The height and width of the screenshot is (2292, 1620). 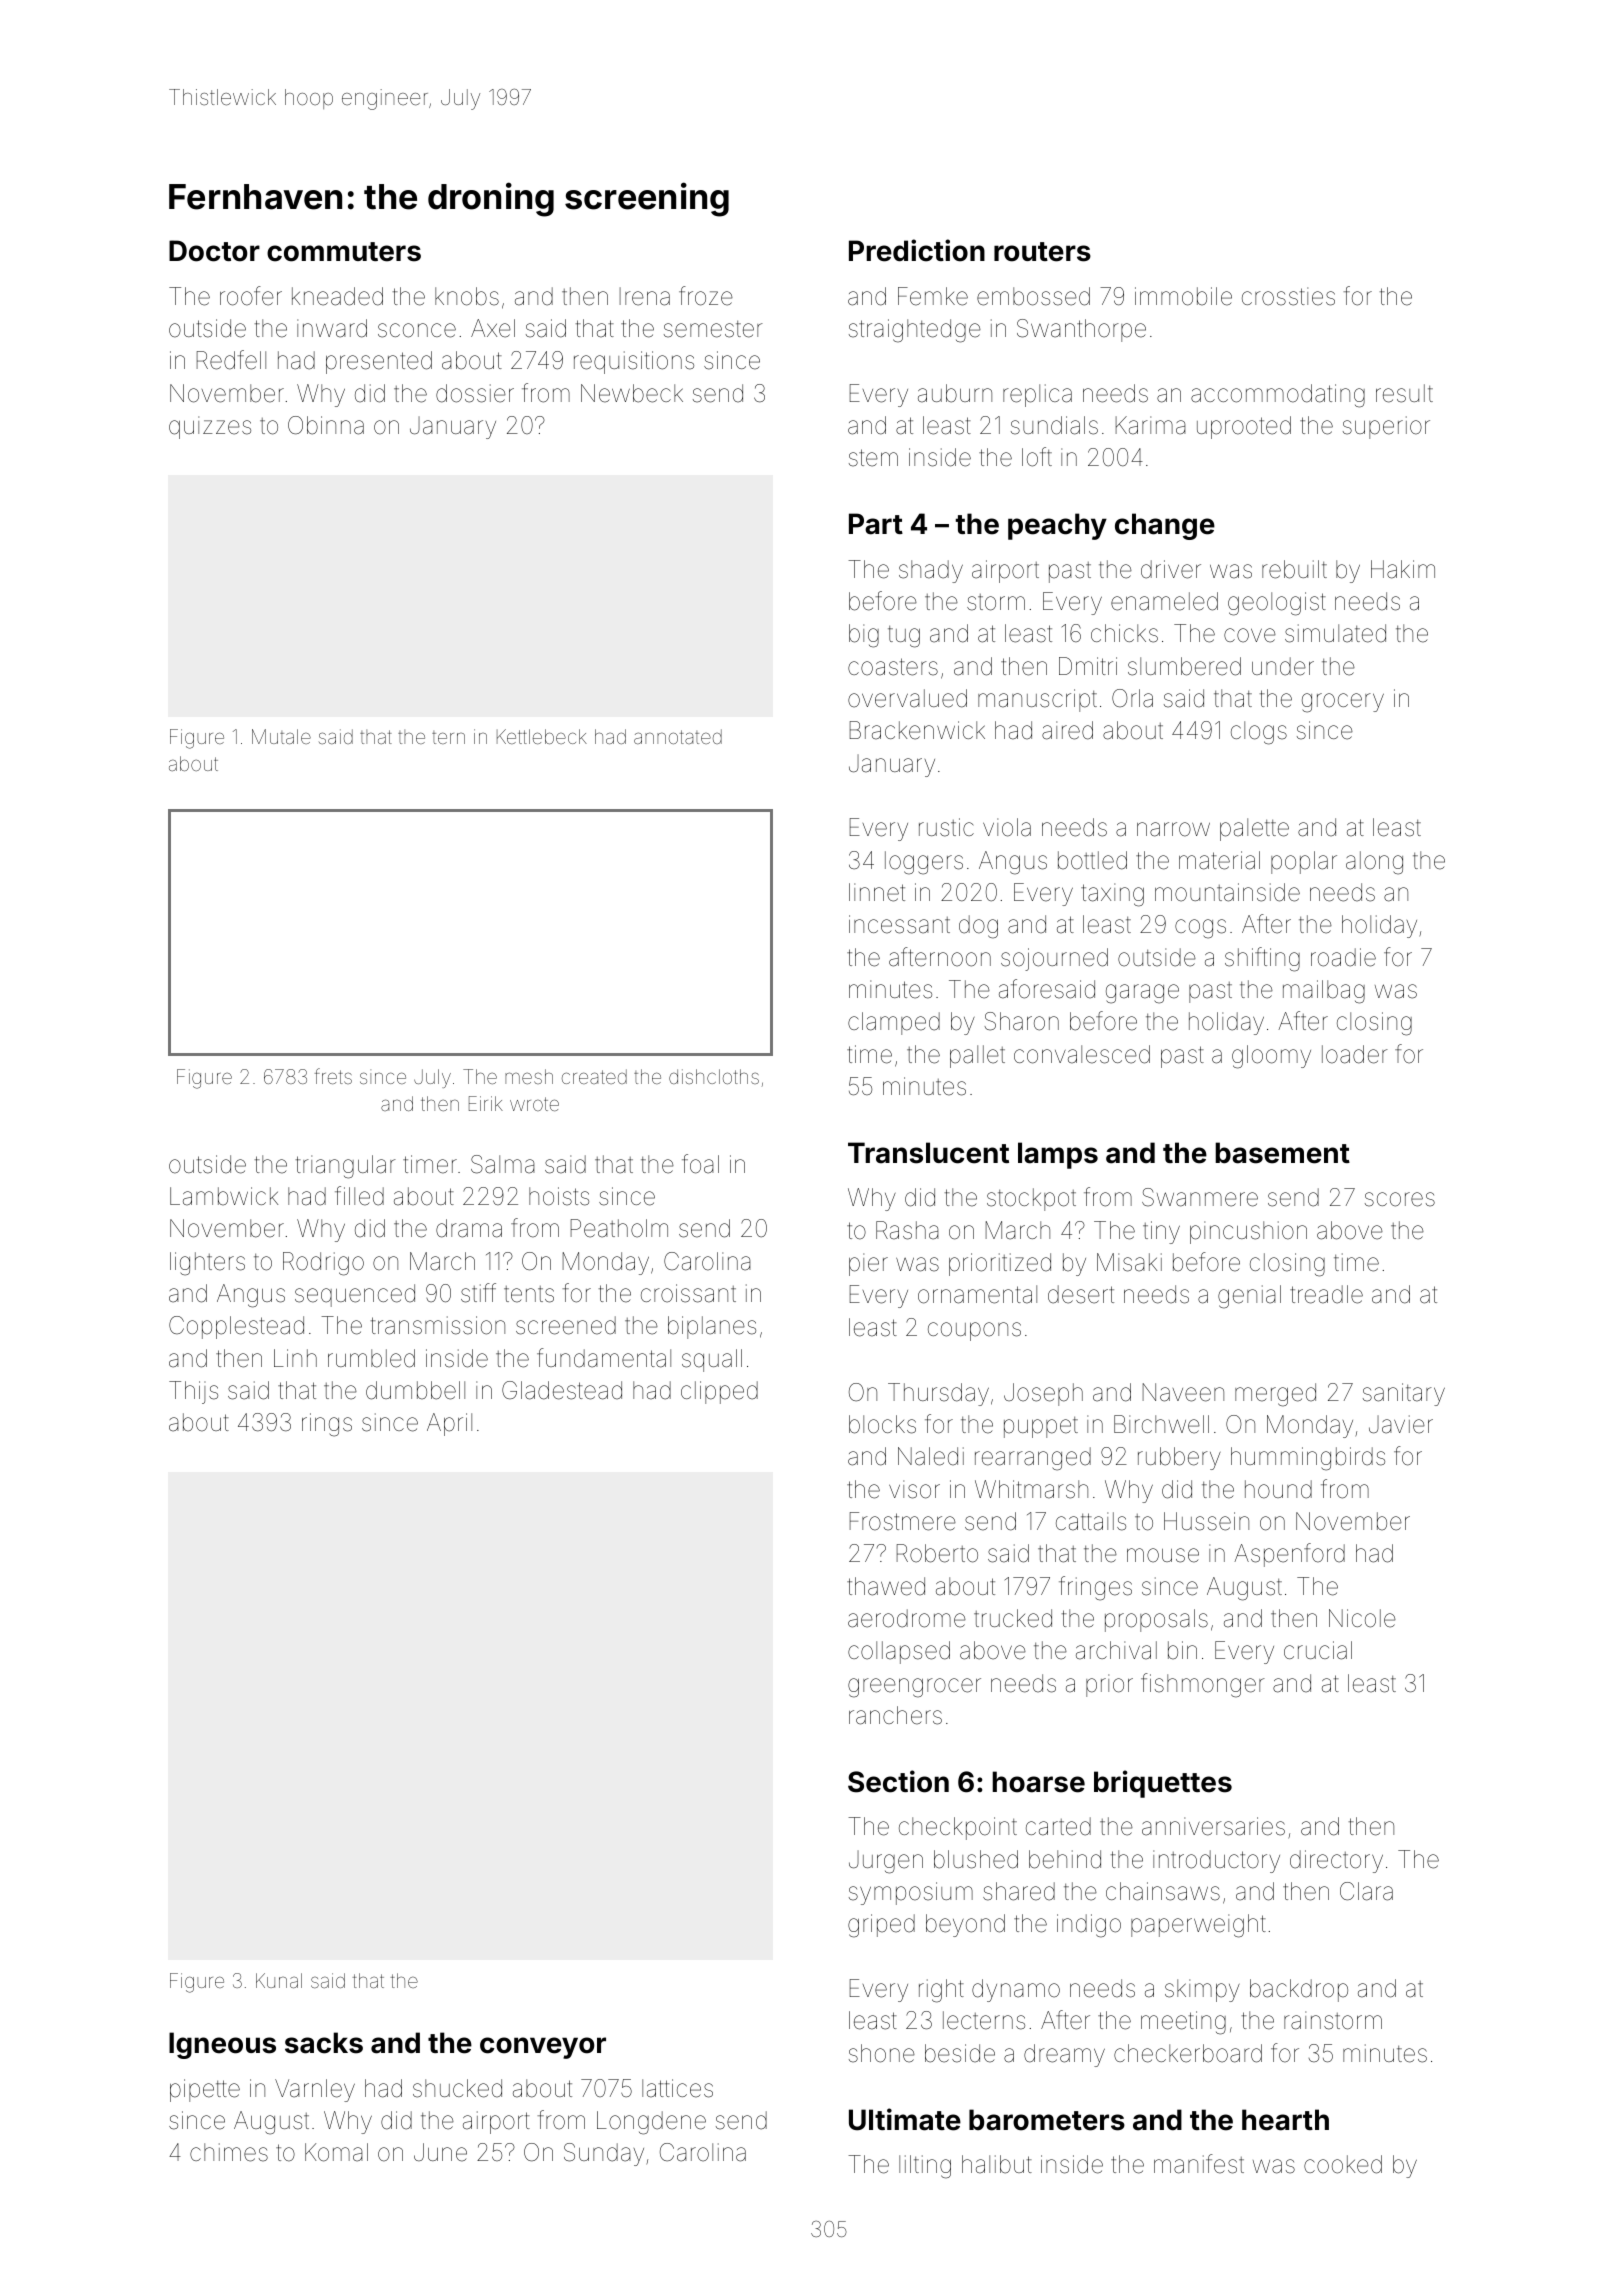 I want to click on loader, so click(x=1355, y=1054).
